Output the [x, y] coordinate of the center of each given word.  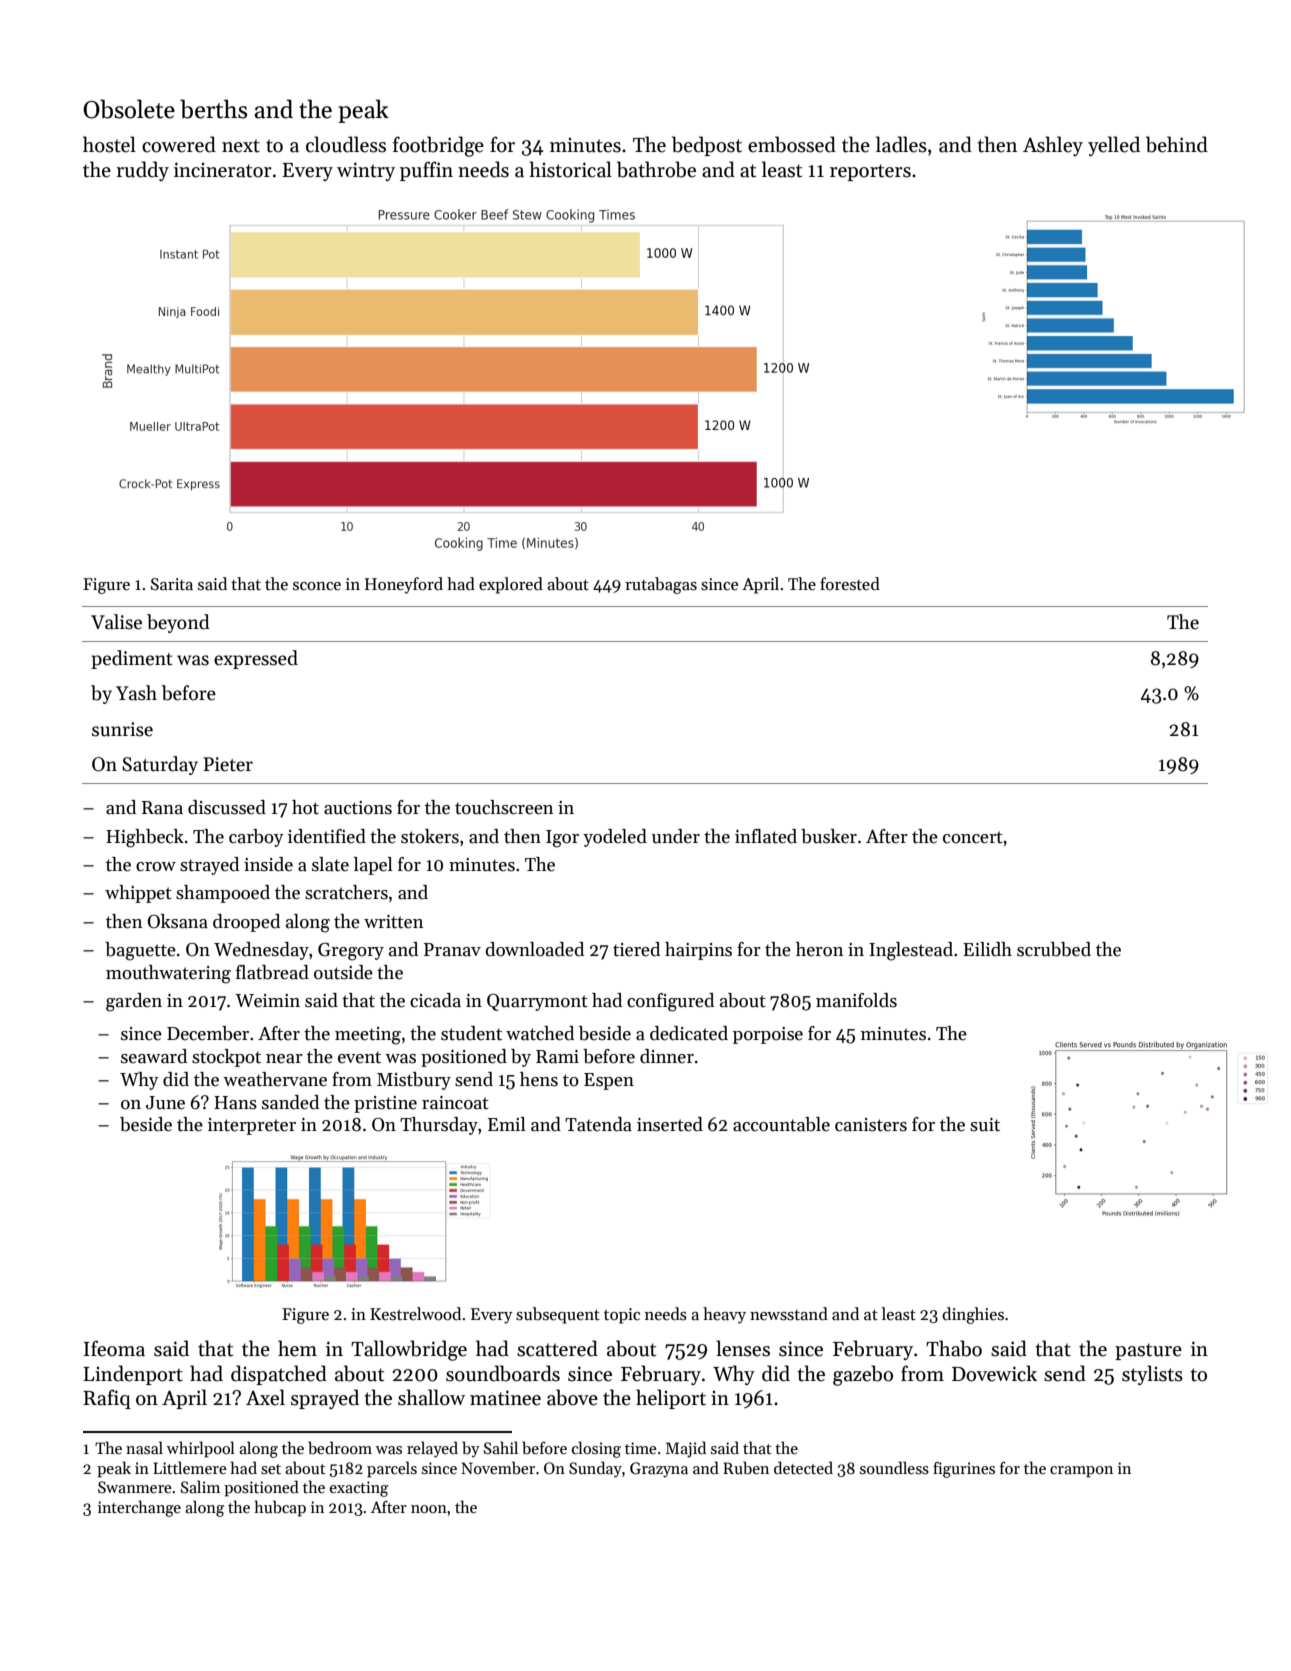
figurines [964, 1469]
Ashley [1053, 146]
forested [850, 584]
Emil [507, 1124]
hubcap [280, 1508]
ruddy [142, 171]
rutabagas [661, 585]
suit [985, 1125]
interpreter [252, 1126]
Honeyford [404, 585]
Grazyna [659, 1470]
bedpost [707, 146]
